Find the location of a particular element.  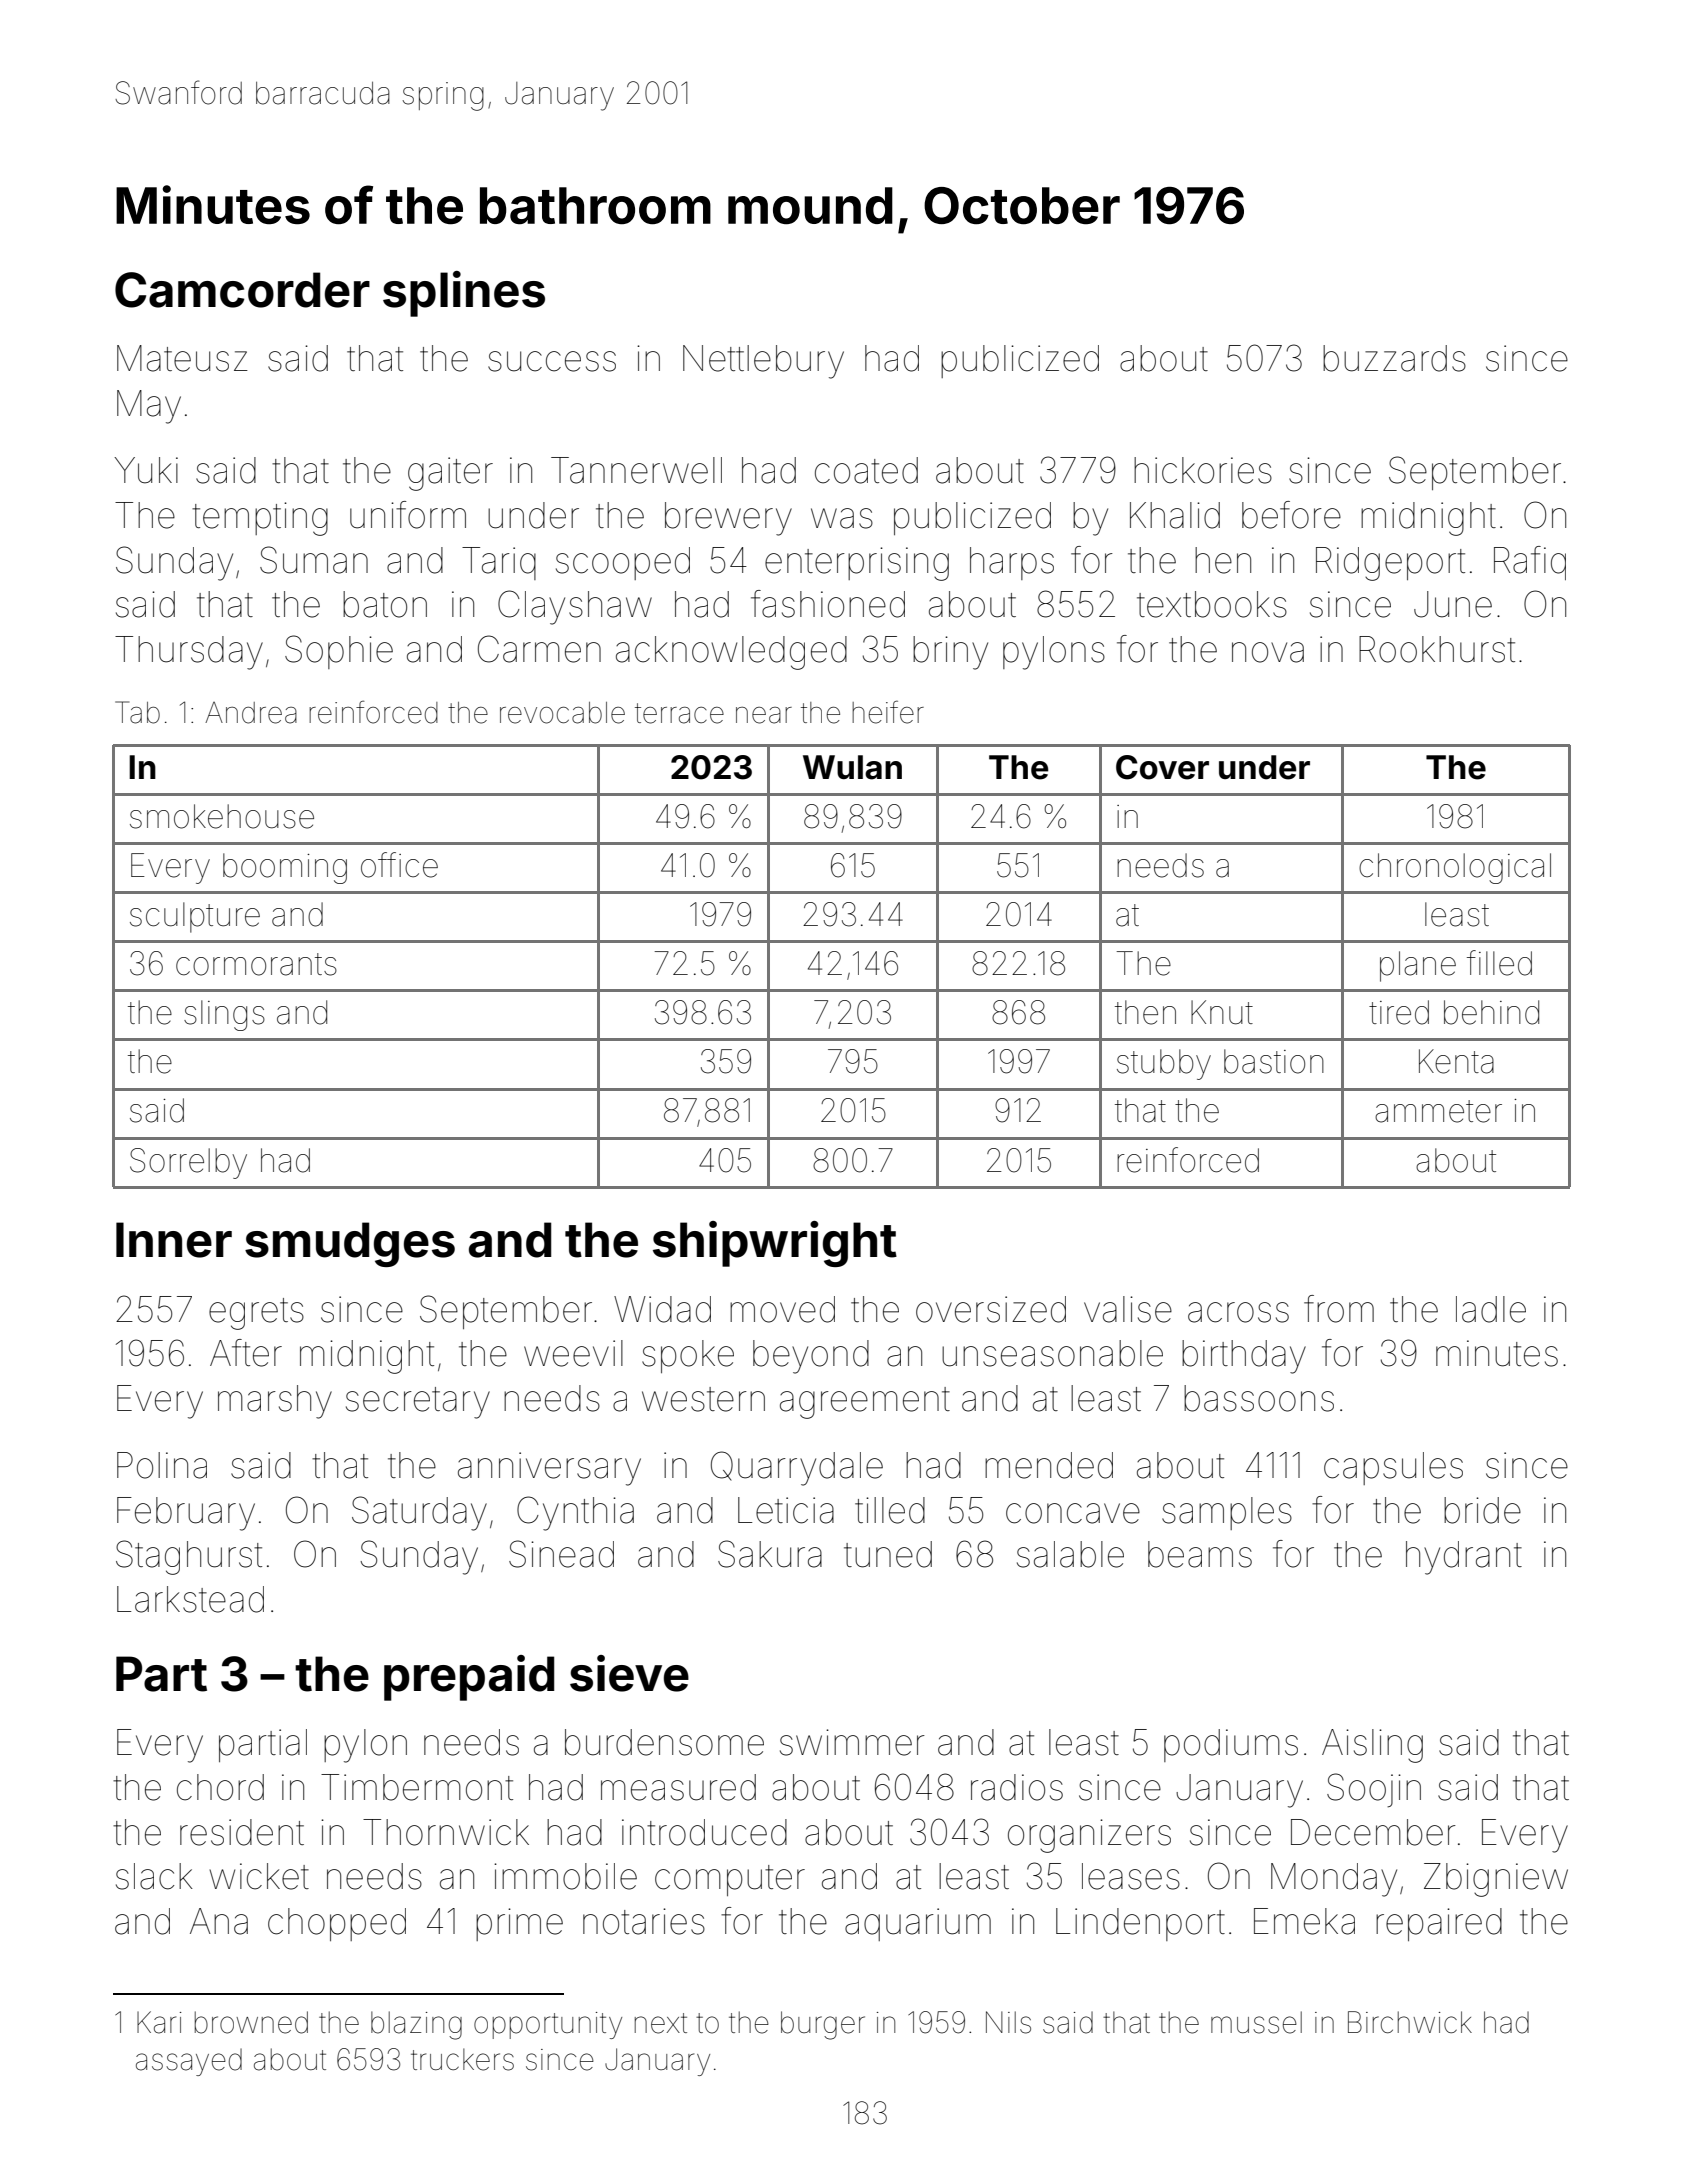

podiums is located at coordinates (1231, 1745).
